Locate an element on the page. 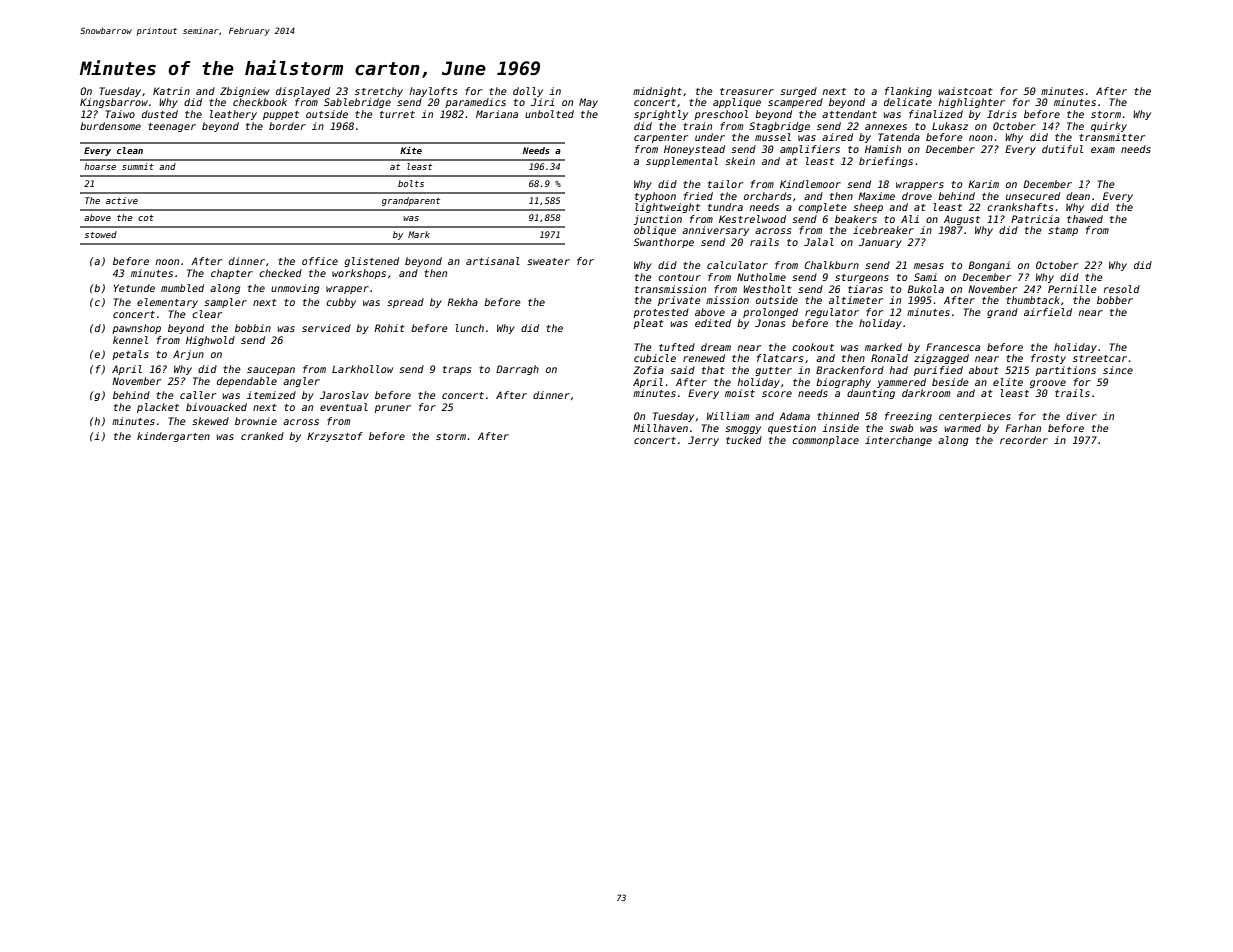  under is located at coordinates (710, 137).
